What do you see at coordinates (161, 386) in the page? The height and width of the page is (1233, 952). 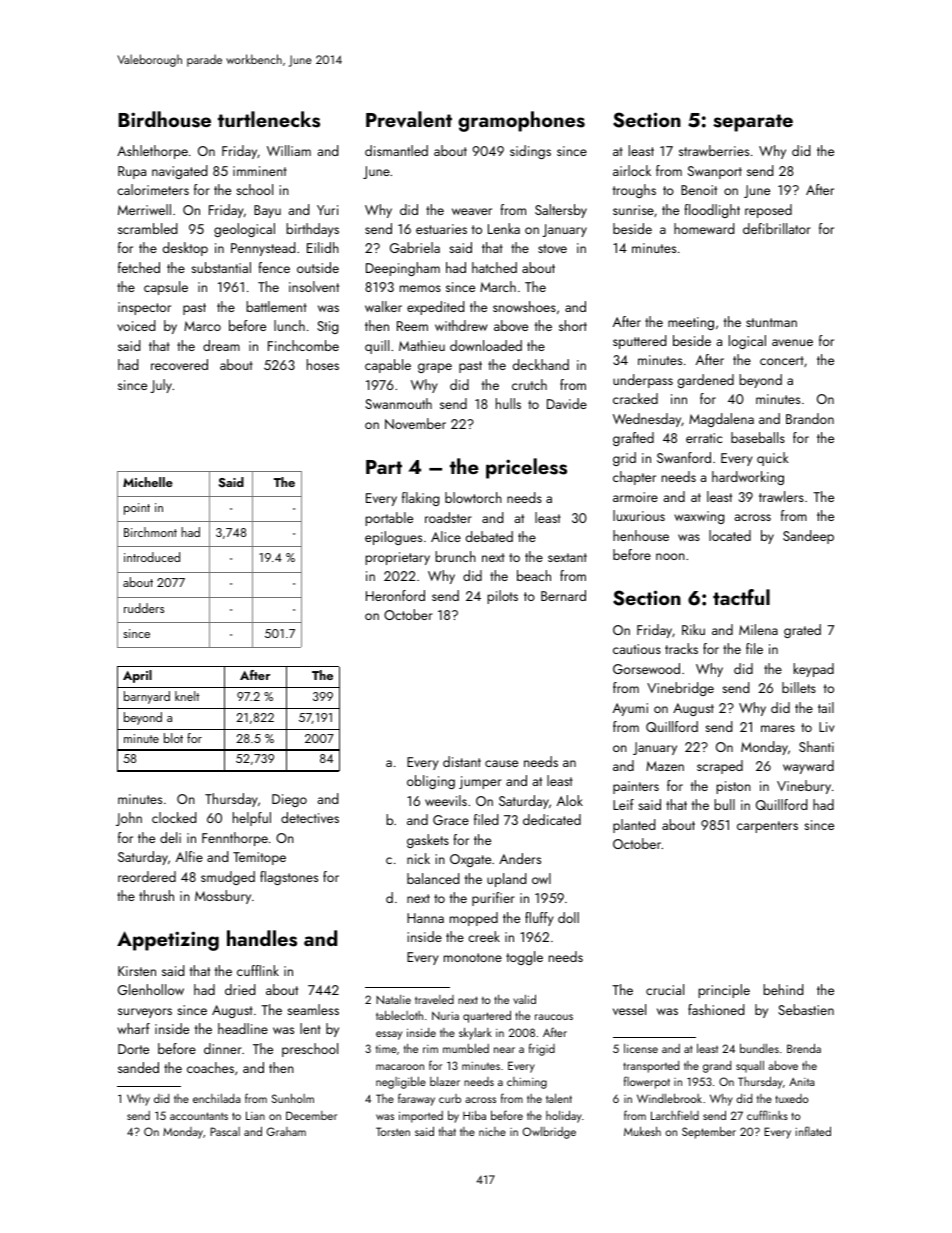 I see `July` at bounding box center [161, 386].
